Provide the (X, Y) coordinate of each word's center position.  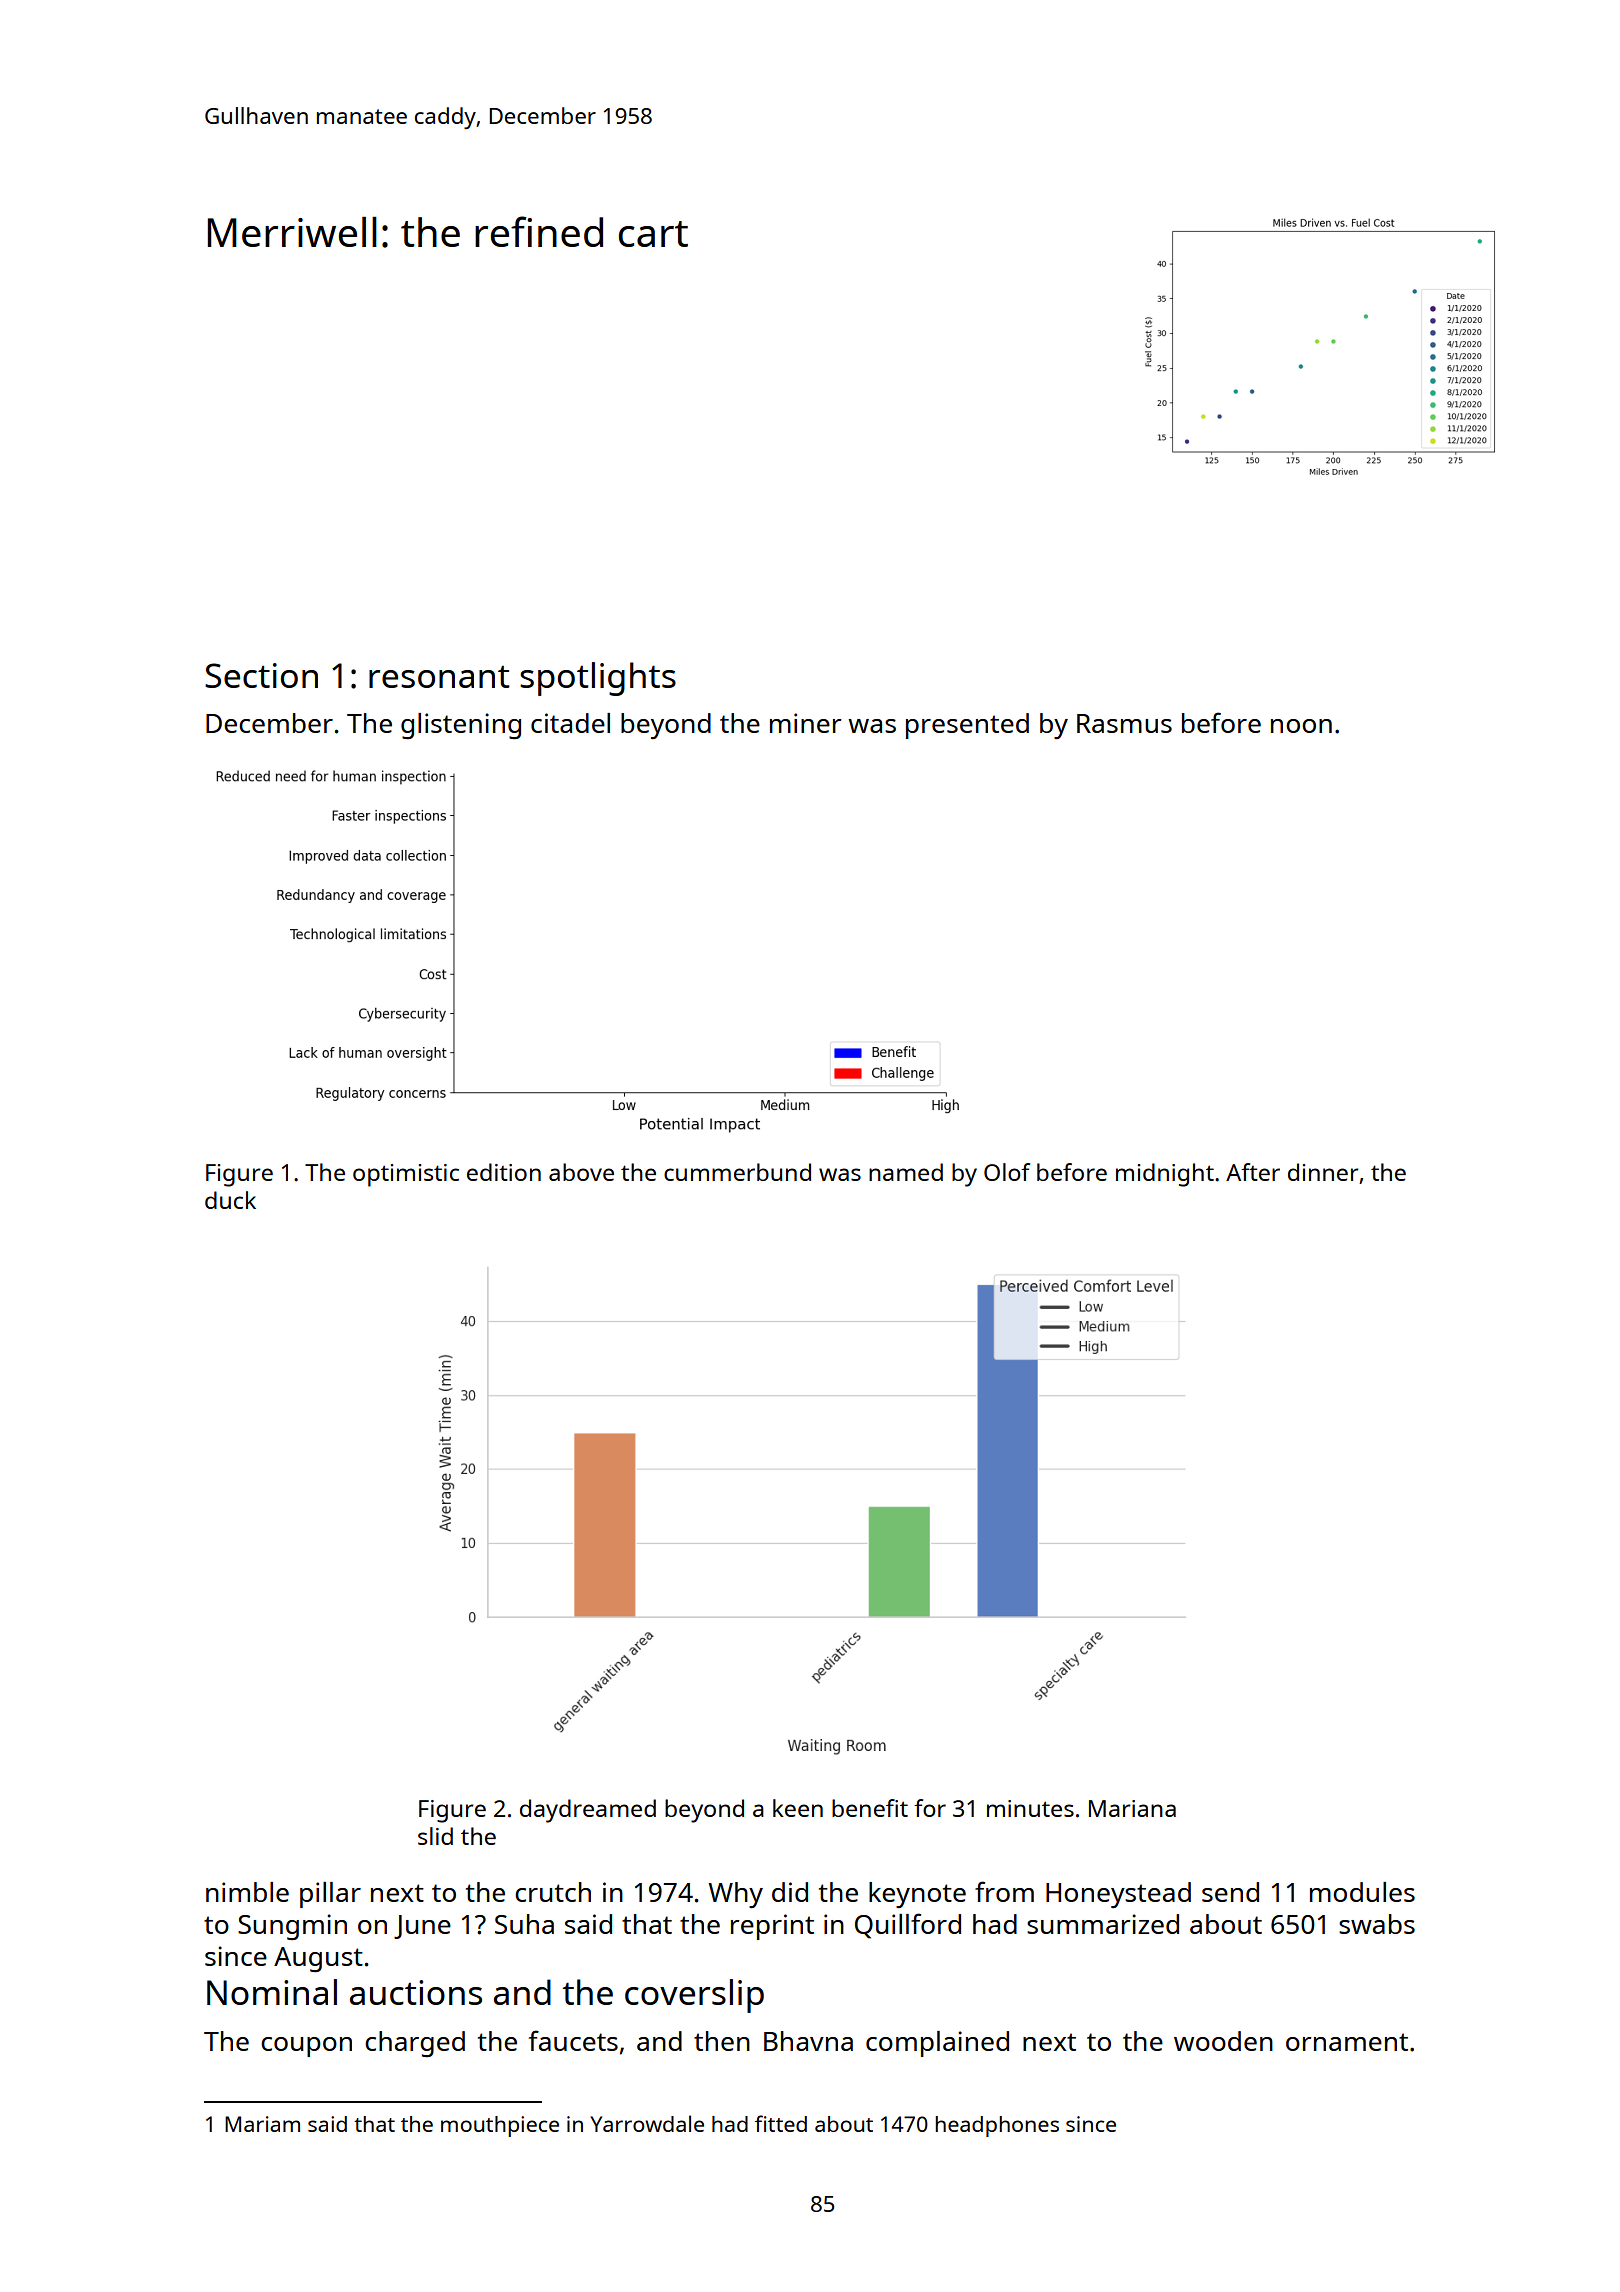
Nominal (272, 1992)
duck (230, 1200)
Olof (1007, 1172)
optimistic (406, 1175)
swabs (1377, 1924)
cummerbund (737, 1172)
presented (967, 726)
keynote (917, 1895)
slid (435, 1836)
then (722, 2041)
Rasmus (1124, 723)
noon (1301, 726)
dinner (1323, 1172)
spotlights (598, 679)
